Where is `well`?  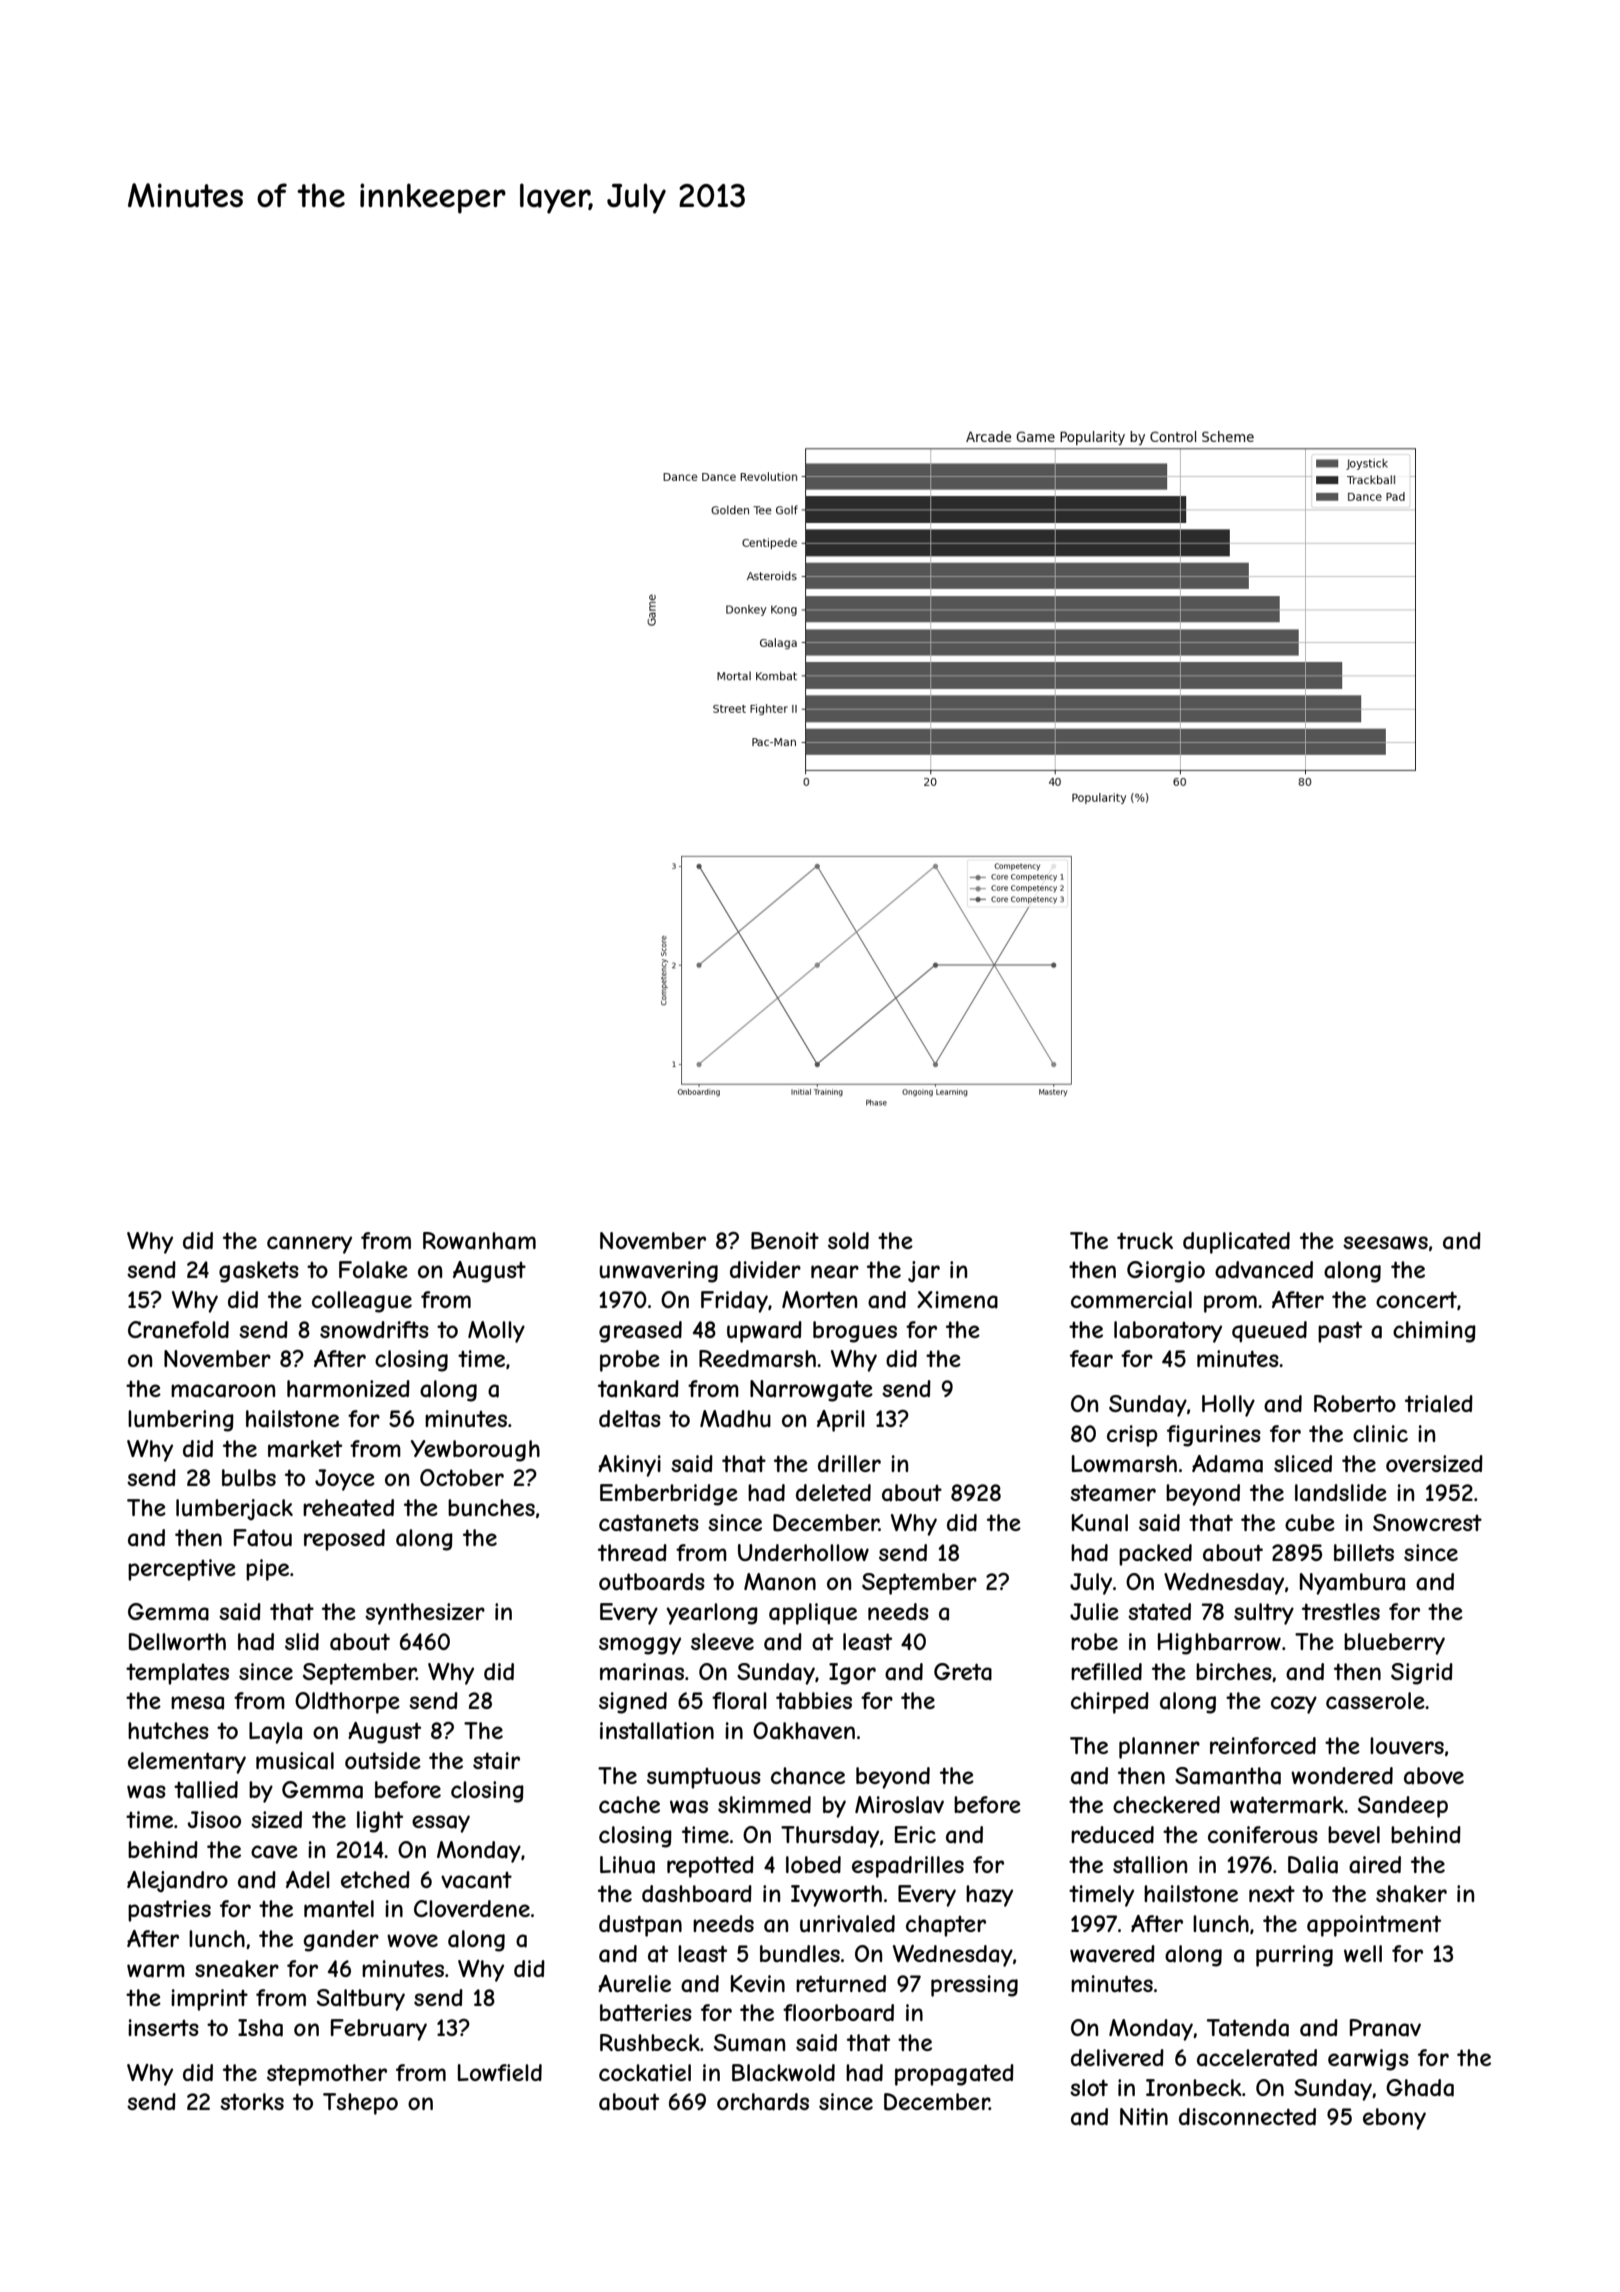 well is located at coordinates (1363, 1953).
